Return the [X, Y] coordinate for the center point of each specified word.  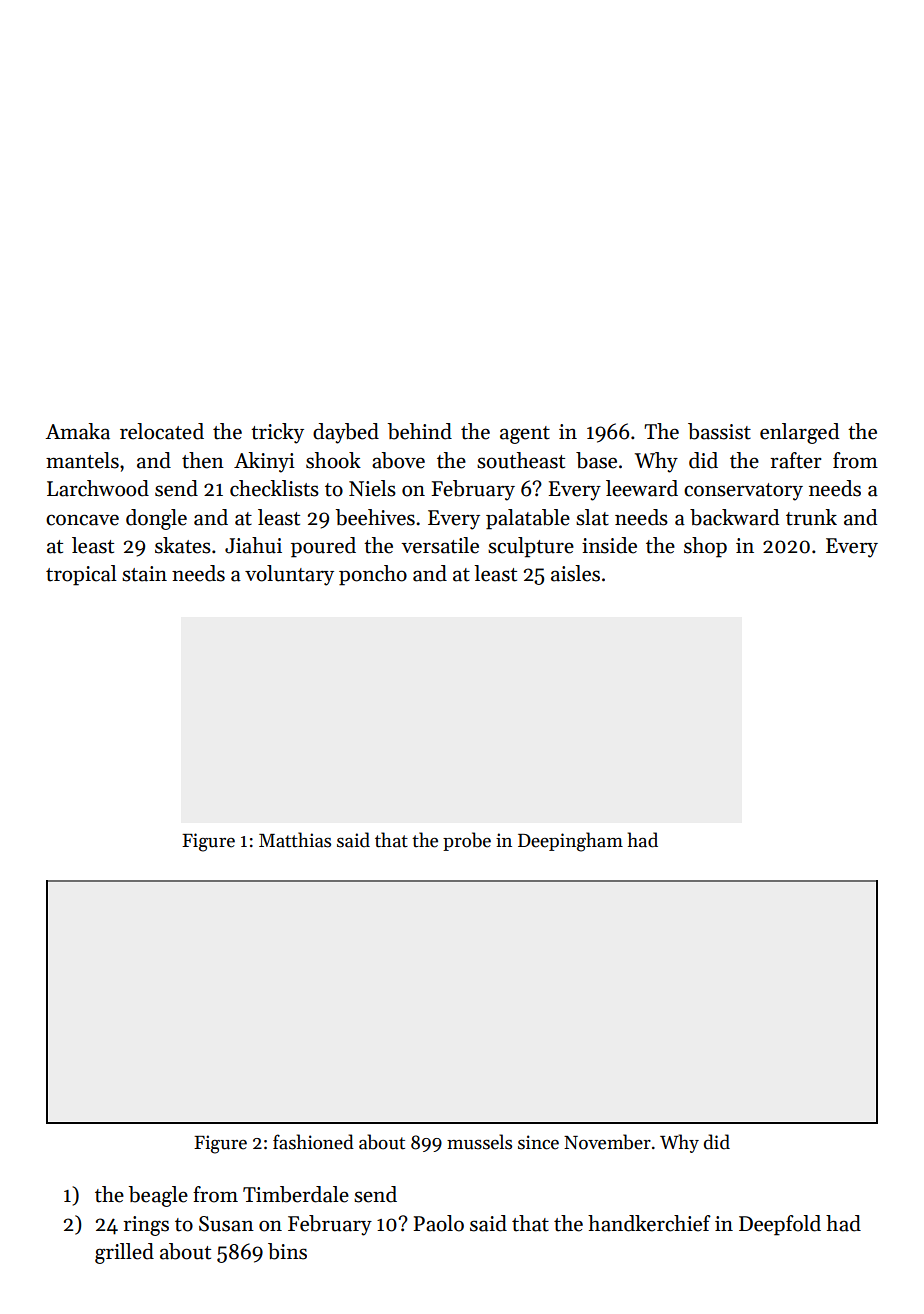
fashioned [313, 1142]
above [398, 460]
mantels [82, 460]
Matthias [295, 840]
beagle [158, 1196]
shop [705, 547]
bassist [719, 431]
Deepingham [570, 842]
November [607, 1142]
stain [144, 574]
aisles [575, 573]
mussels [479, 1142]
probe [467, 841]
